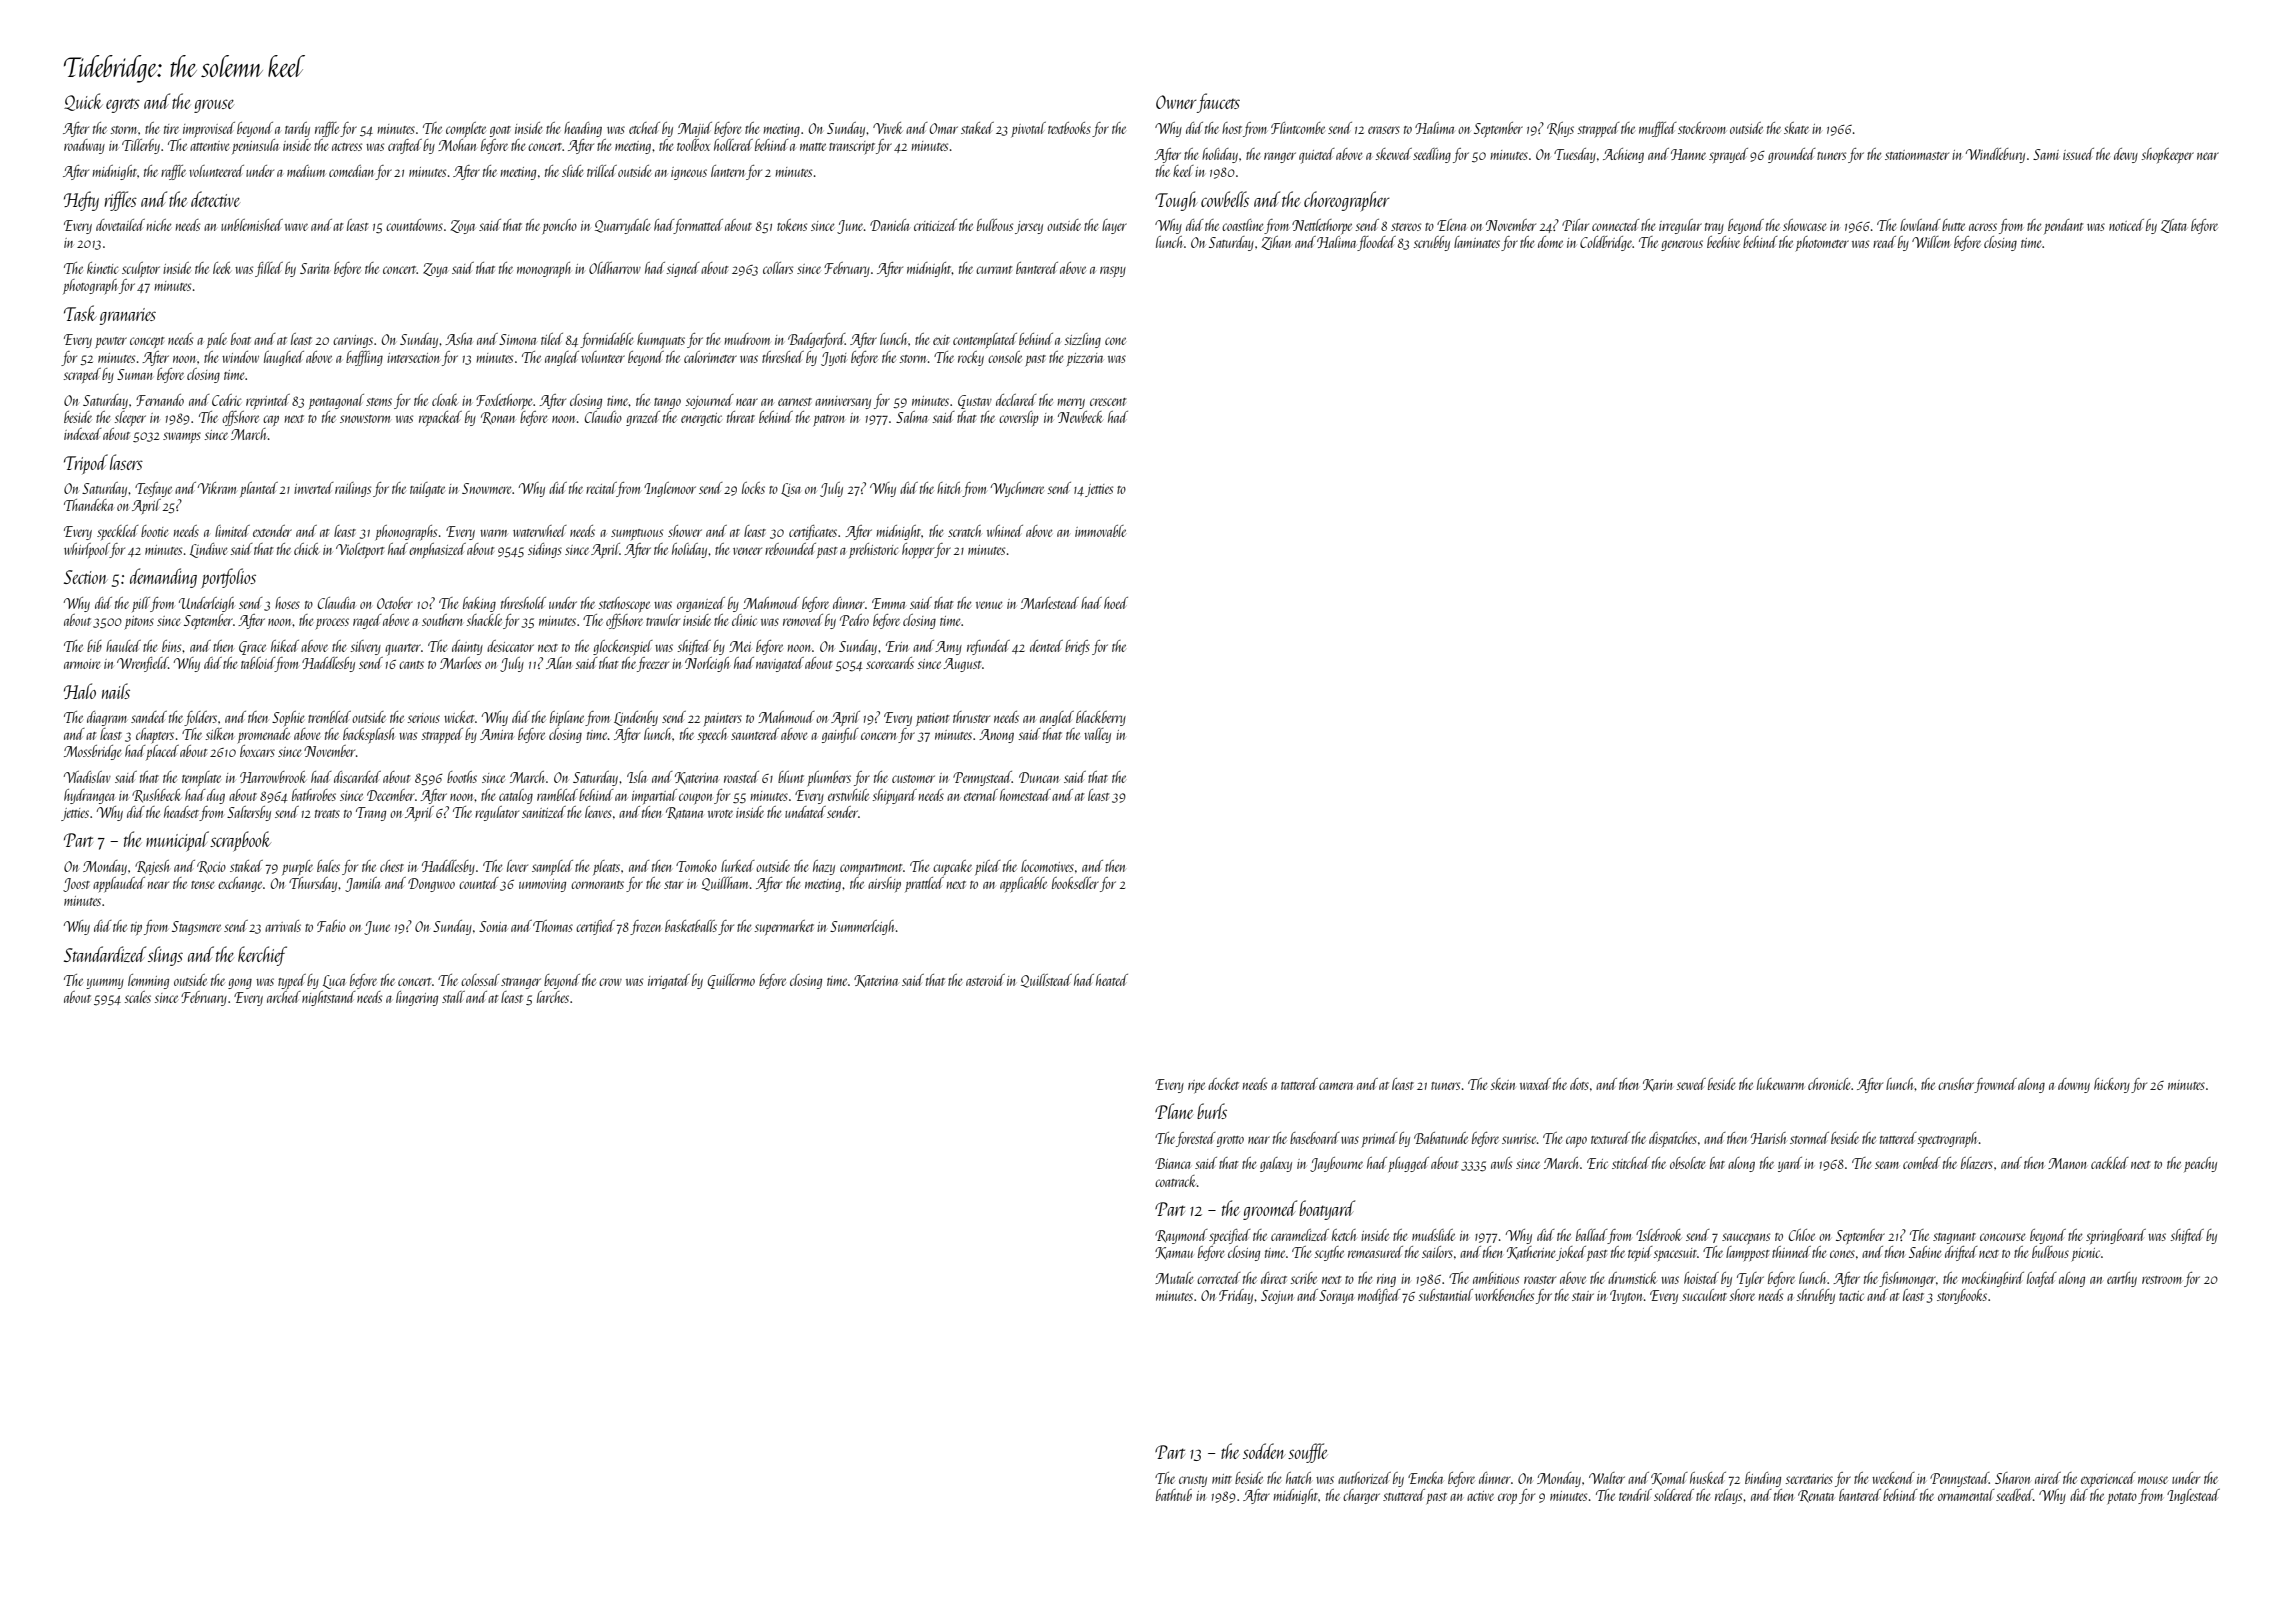 The image size is (2282, 1614). What do you see at coordinates (1682, 245) in the screenshot?
I see `generous` at bounding box center [1682, 245].
